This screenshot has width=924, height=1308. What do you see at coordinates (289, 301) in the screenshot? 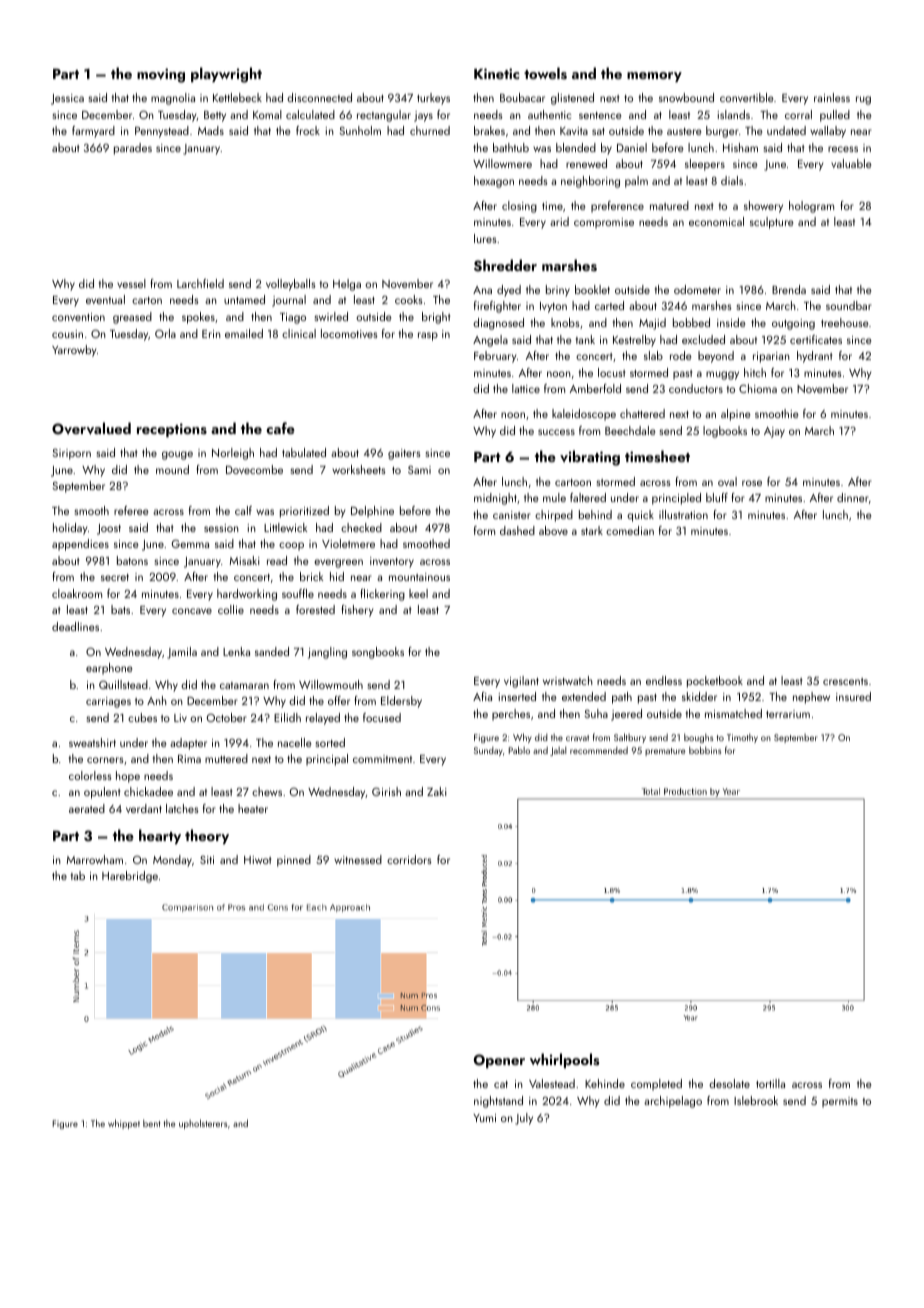
I see `journal` at bounding box center [289, 301].
